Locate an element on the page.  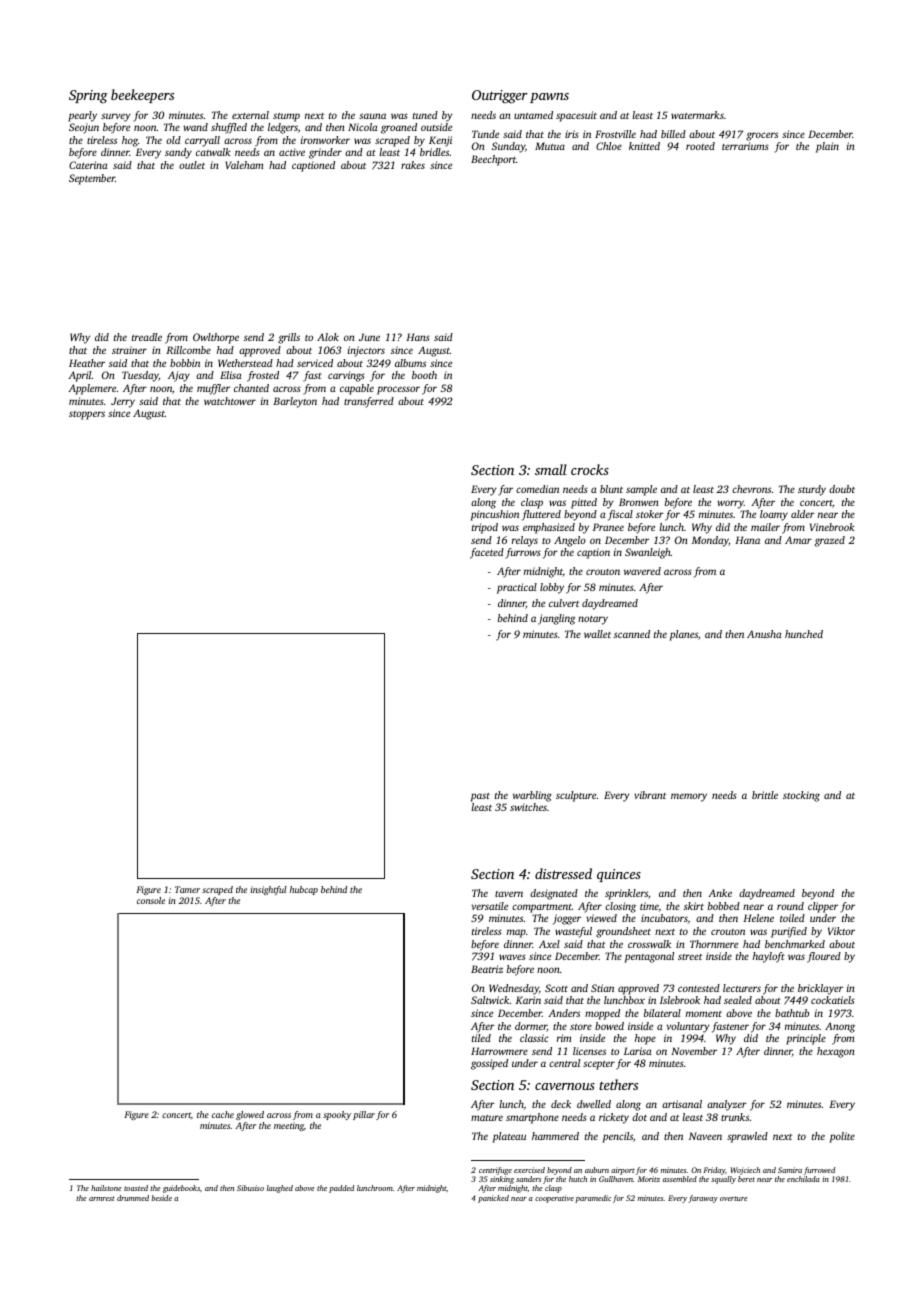
beekeepers is located at coordinates (142, 96).
